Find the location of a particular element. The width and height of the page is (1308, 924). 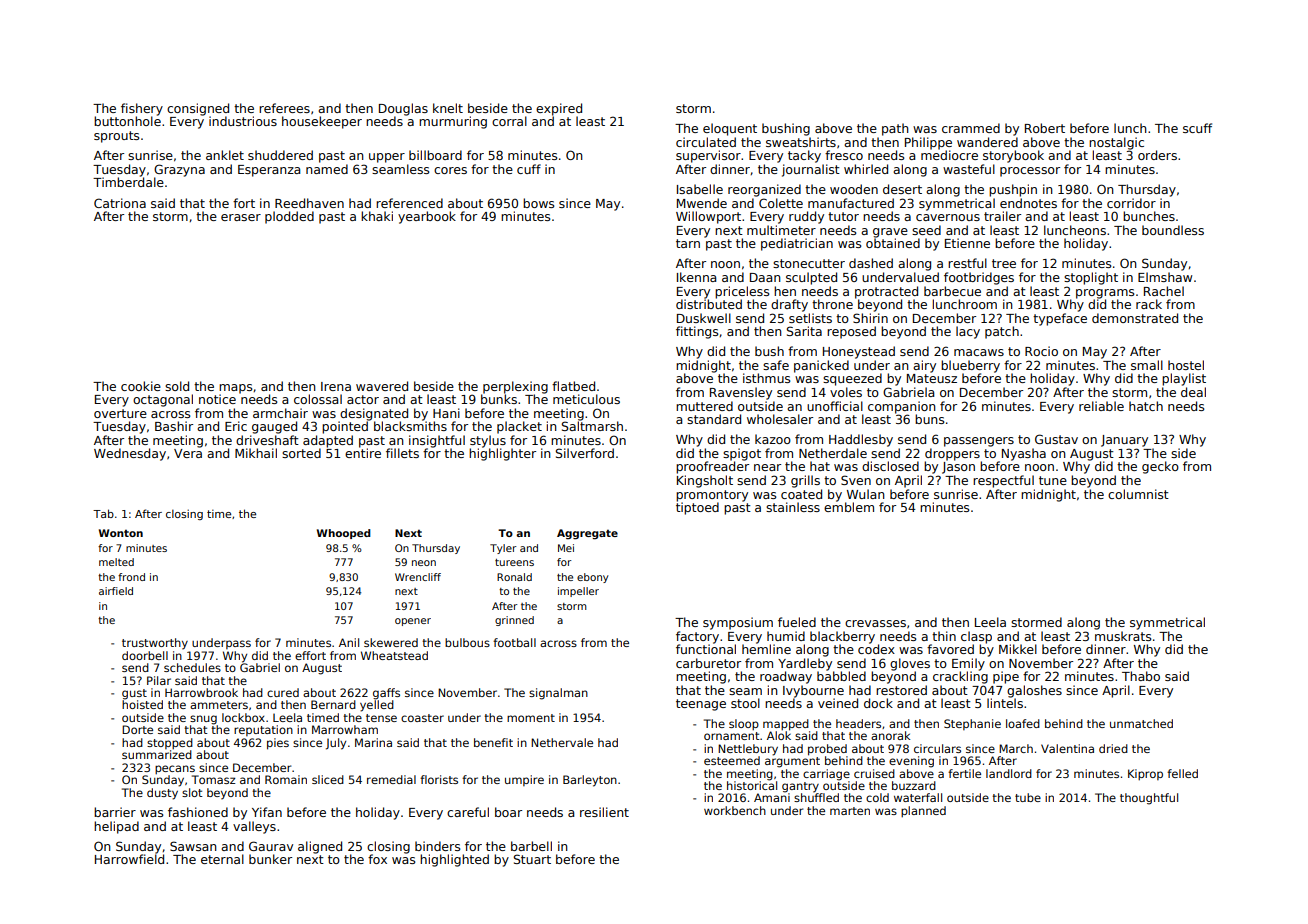

eraser is located at coordinates (241, 217).
